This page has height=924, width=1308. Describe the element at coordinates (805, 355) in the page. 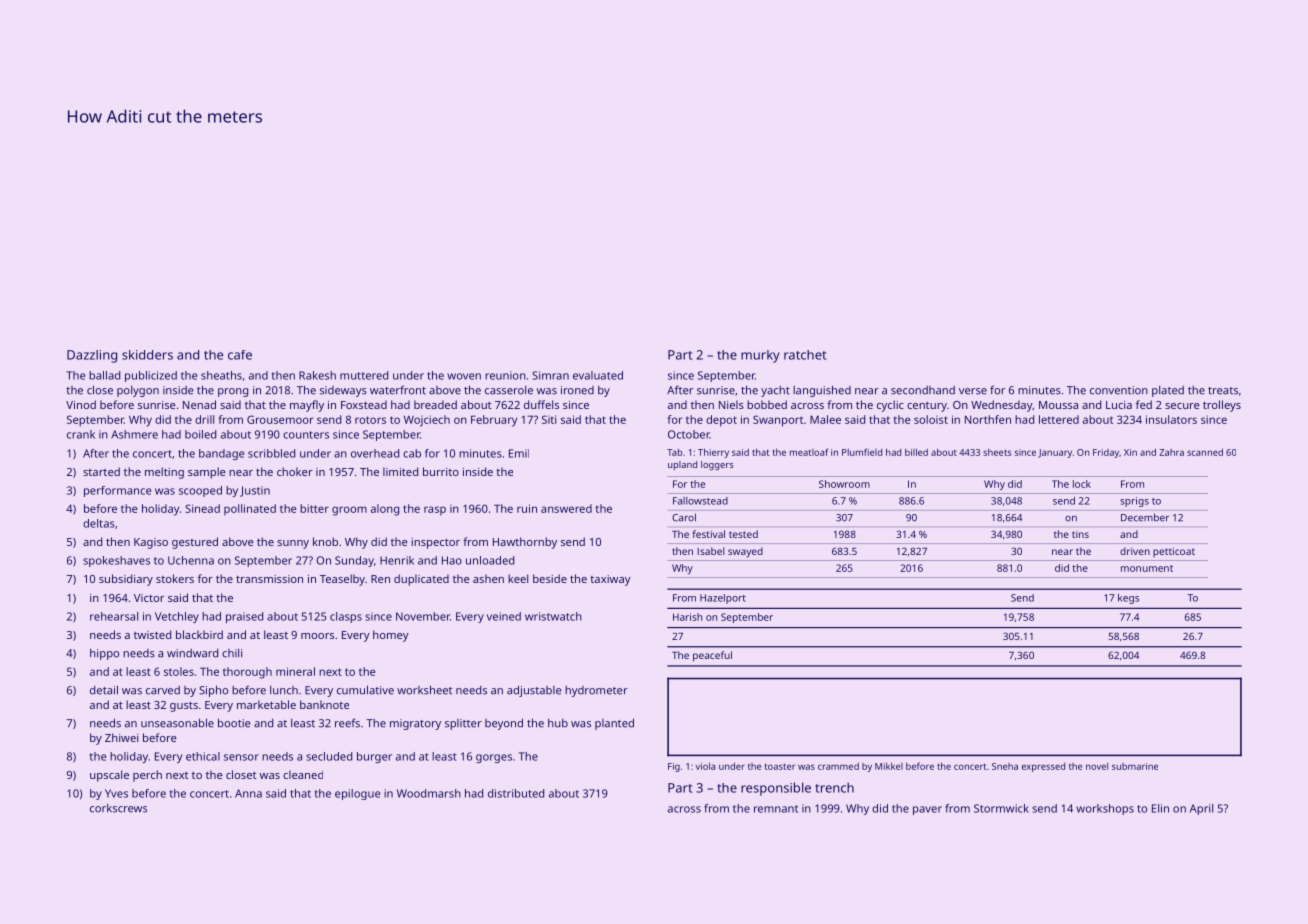

I see `ratchet` at that location.
